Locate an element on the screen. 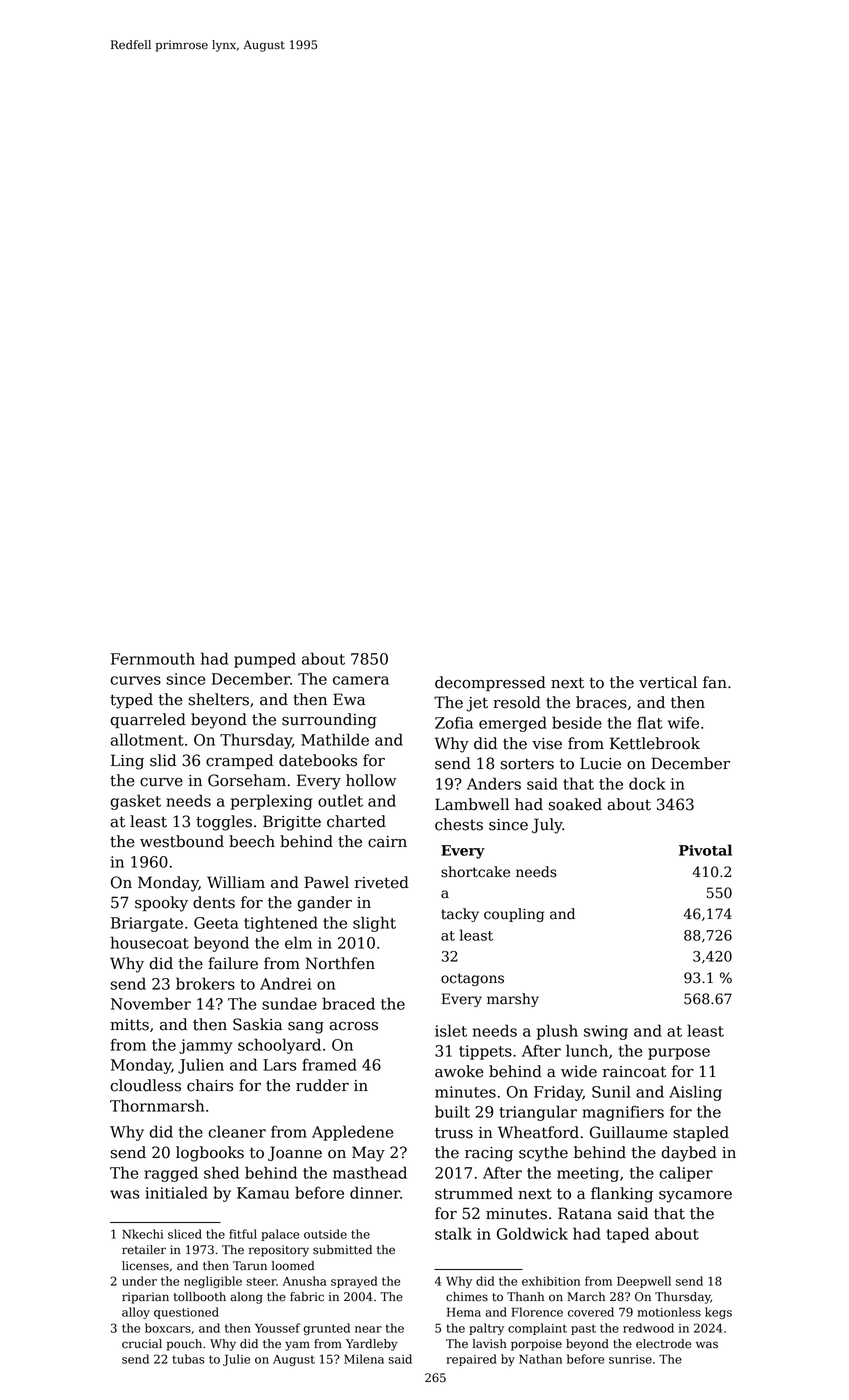 This screenshot has height=1400, width=849. pumped is located at coordinates (265, 660).
